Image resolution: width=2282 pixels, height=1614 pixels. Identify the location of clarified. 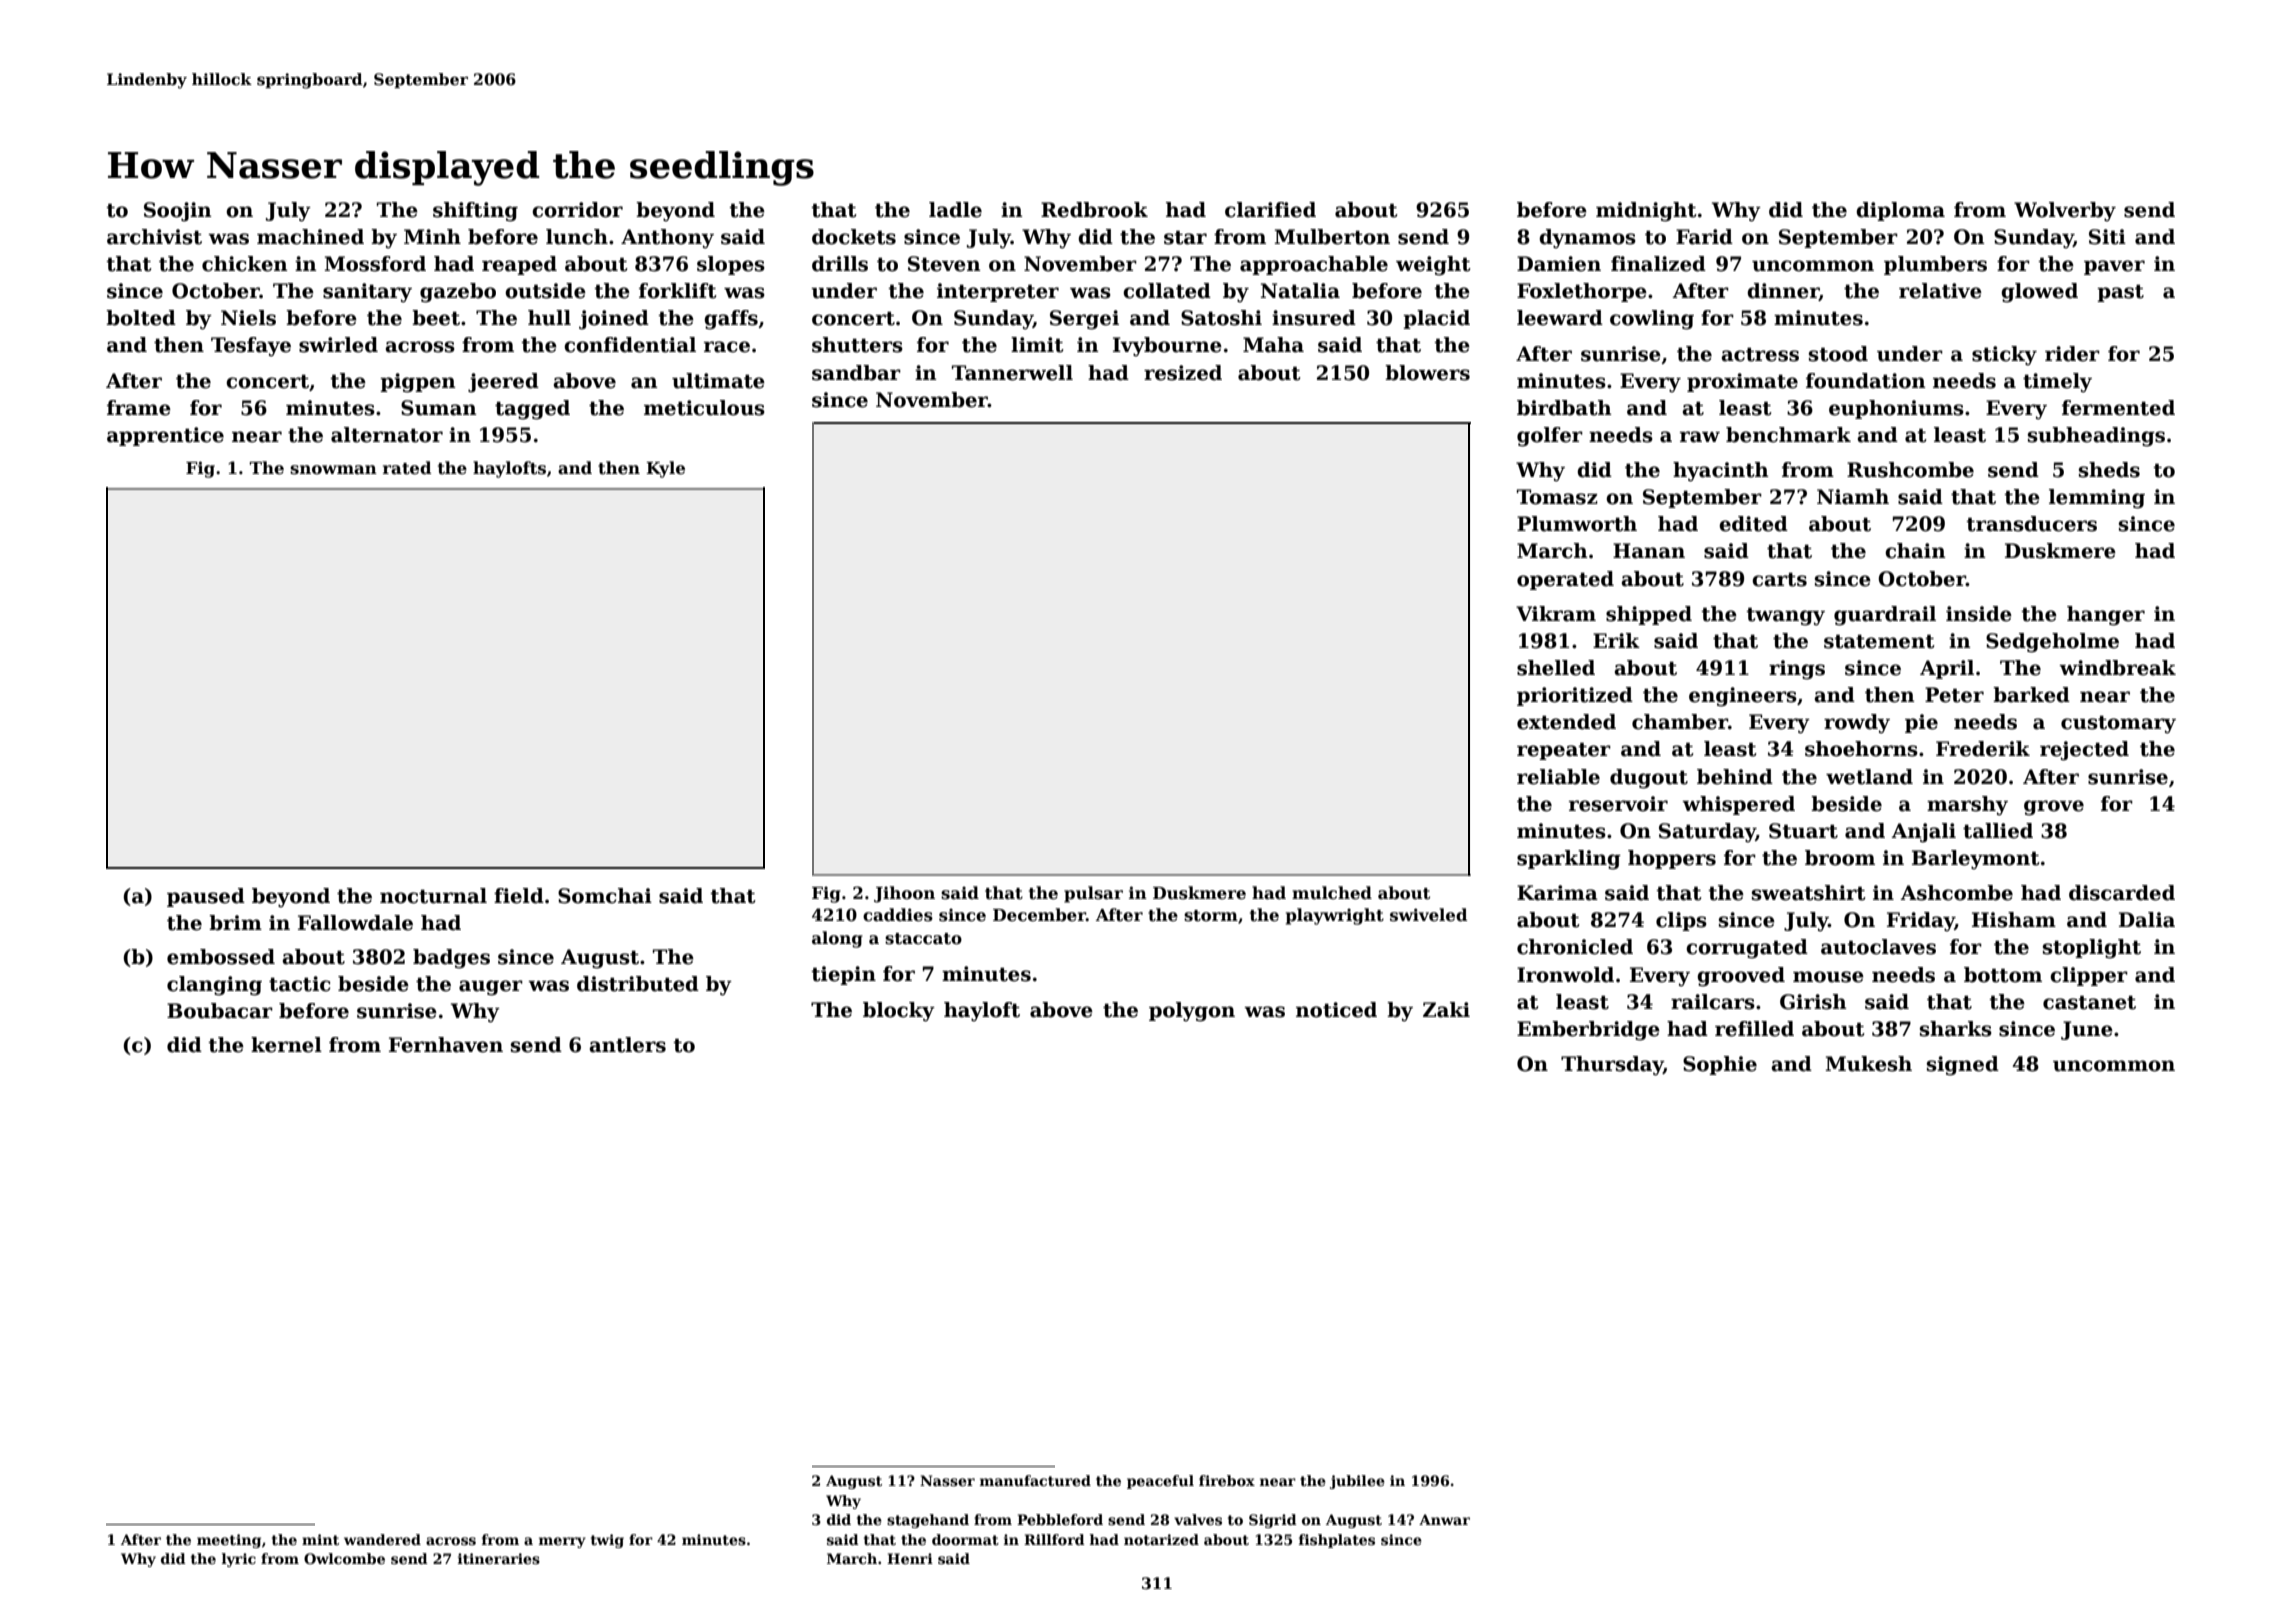
(1270, 210).
